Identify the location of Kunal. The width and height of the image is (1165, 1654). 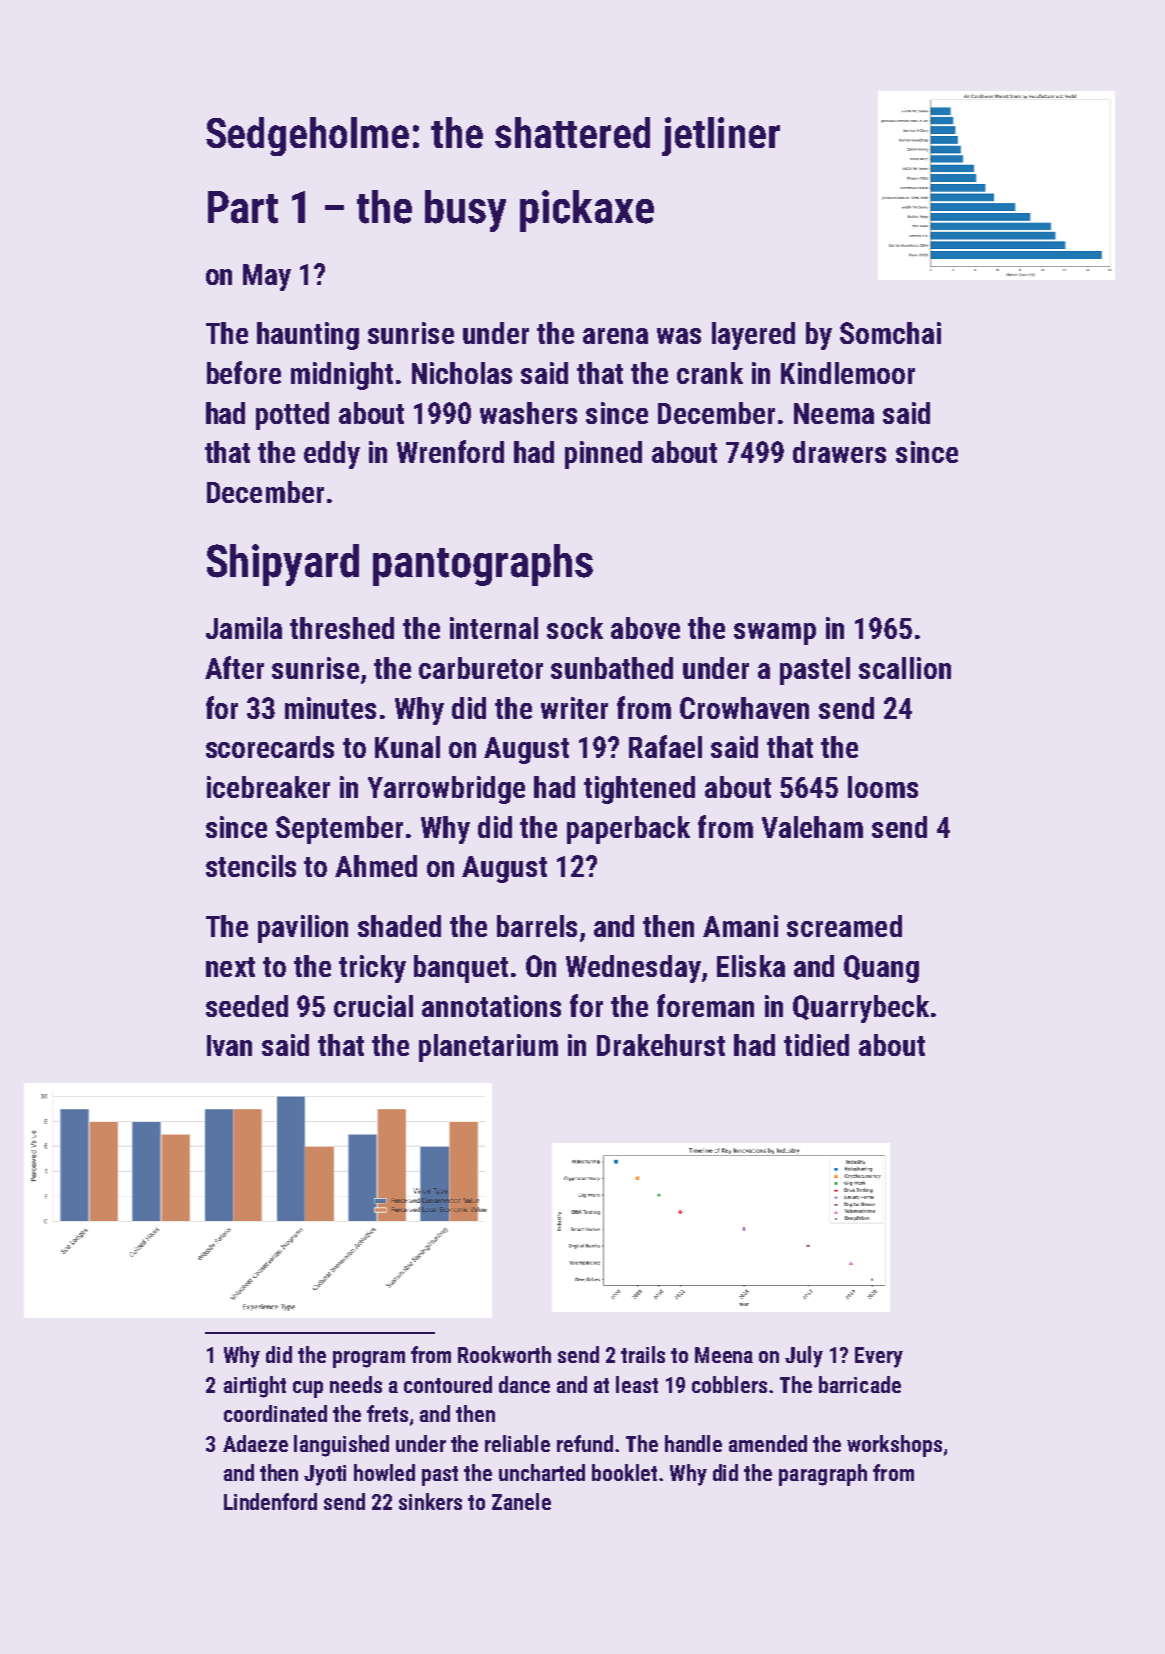
(407, 747).
